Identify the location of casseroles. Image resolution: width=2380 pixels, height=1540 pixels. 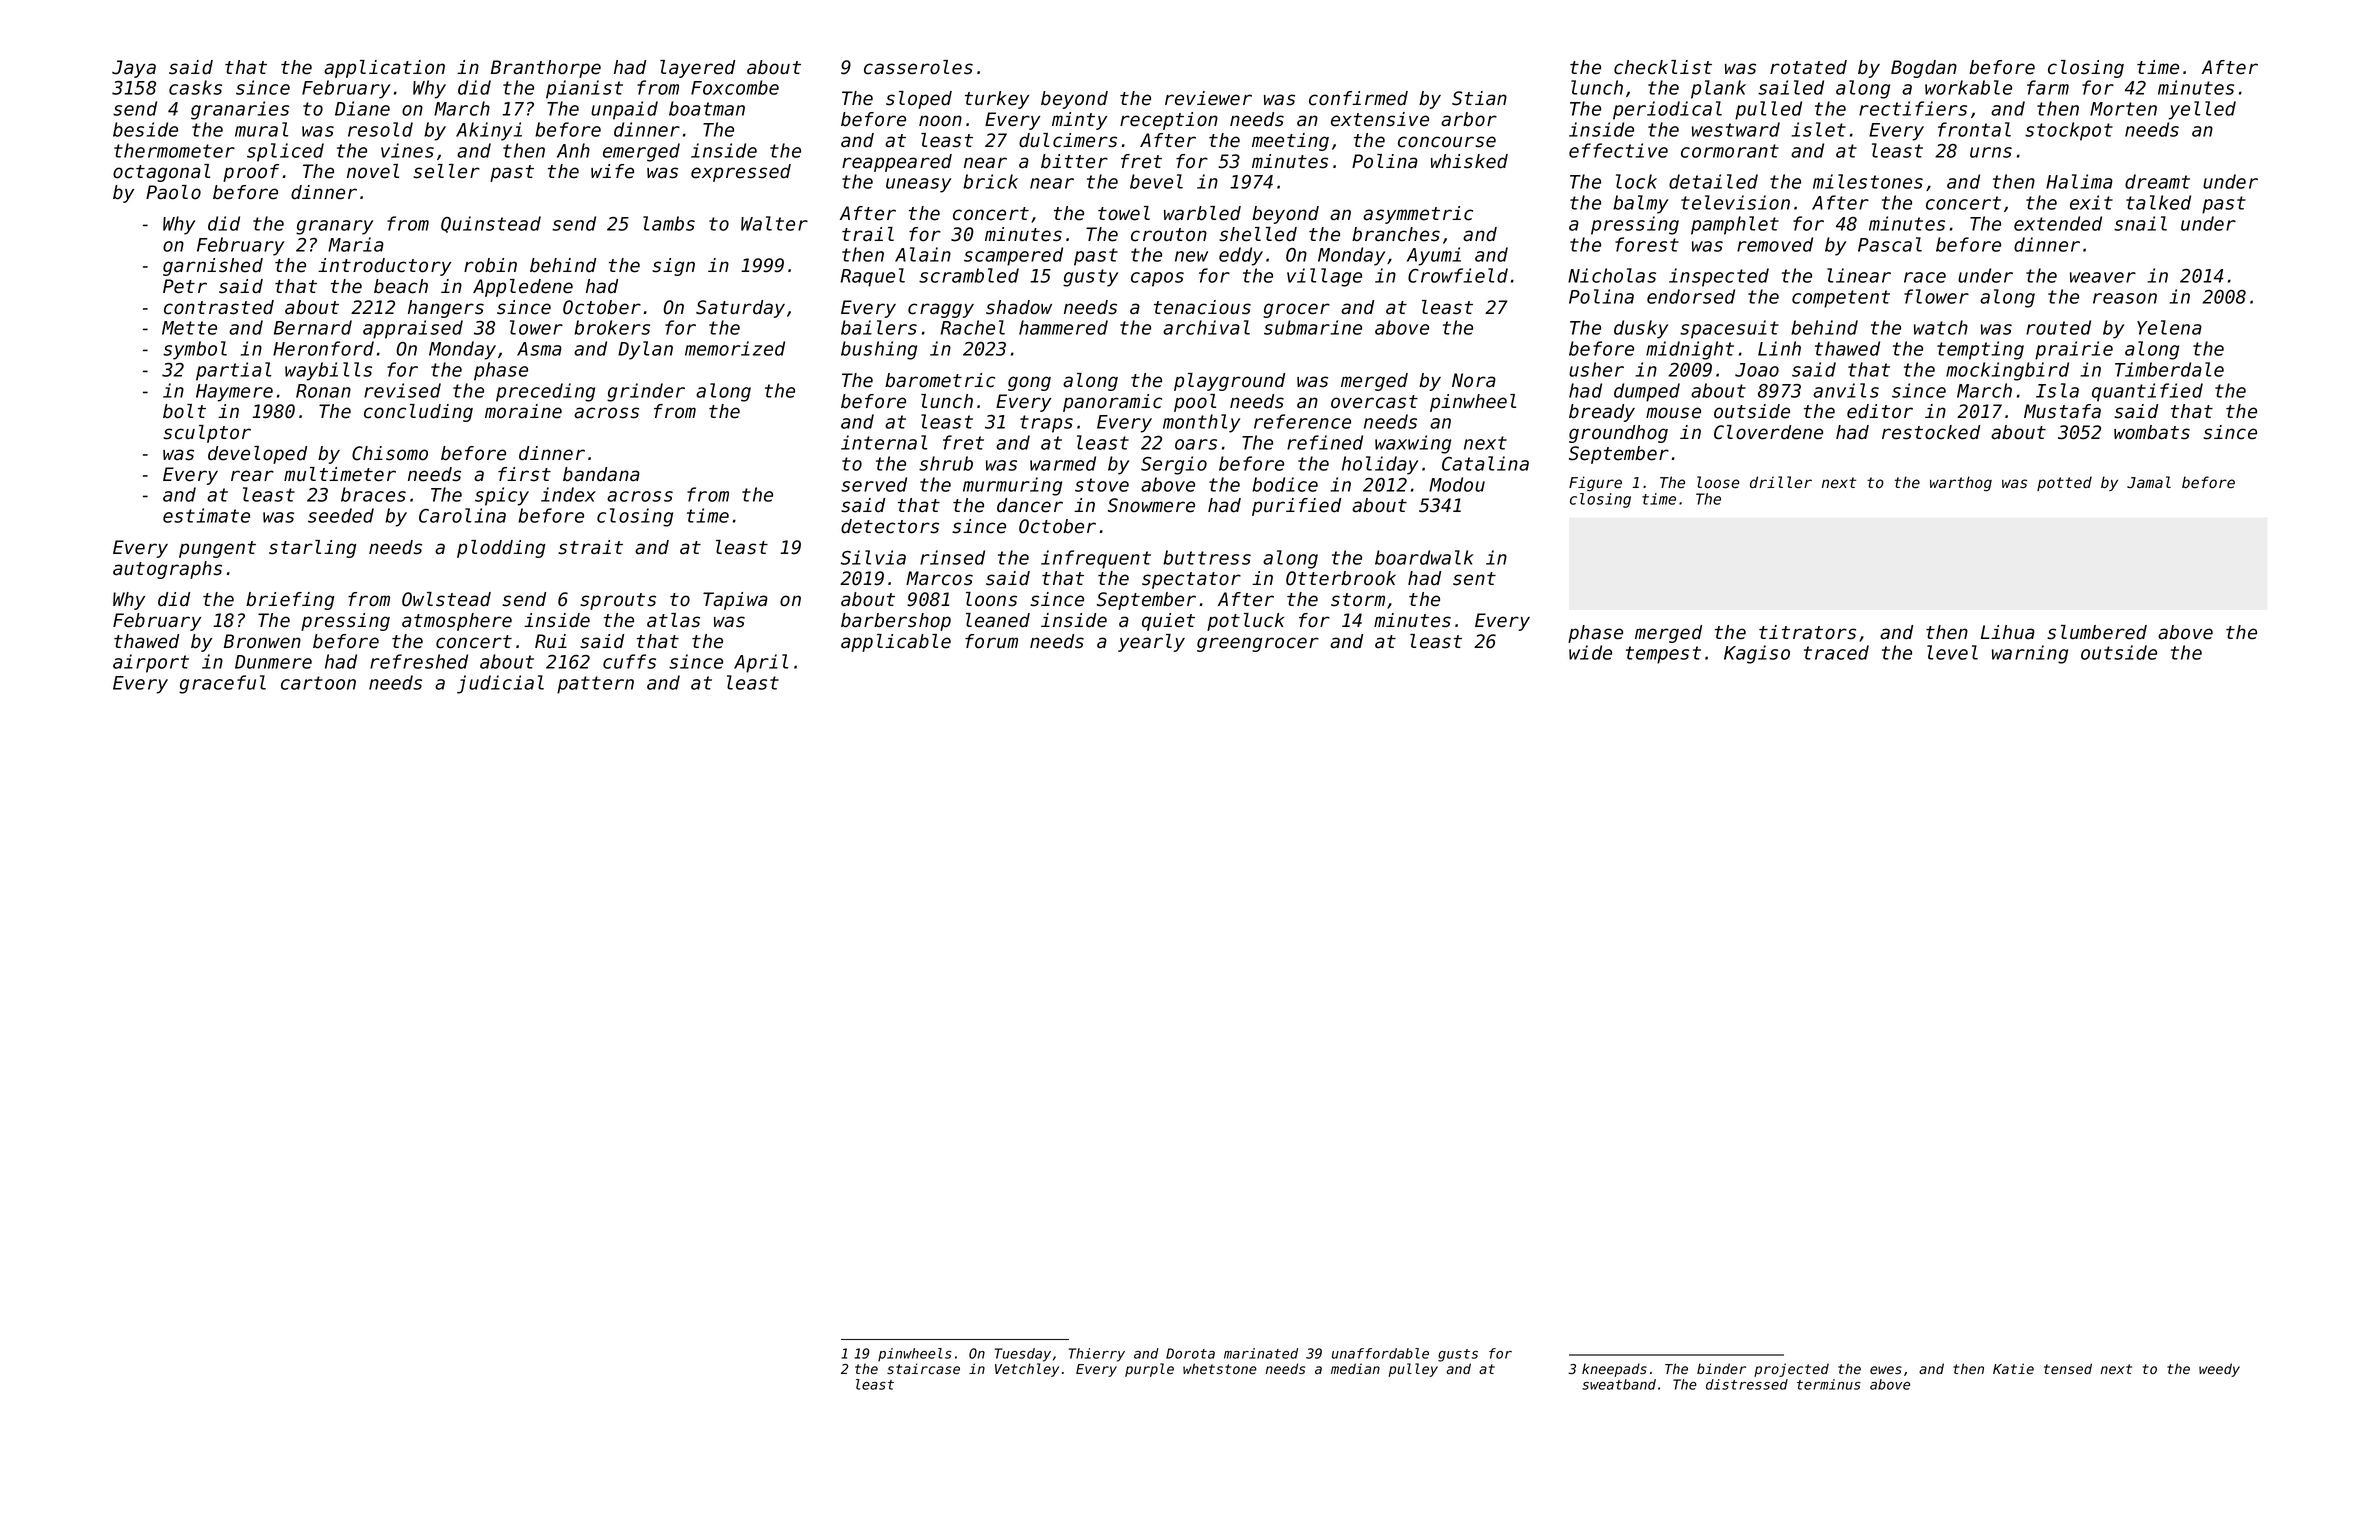
(918, 67).
